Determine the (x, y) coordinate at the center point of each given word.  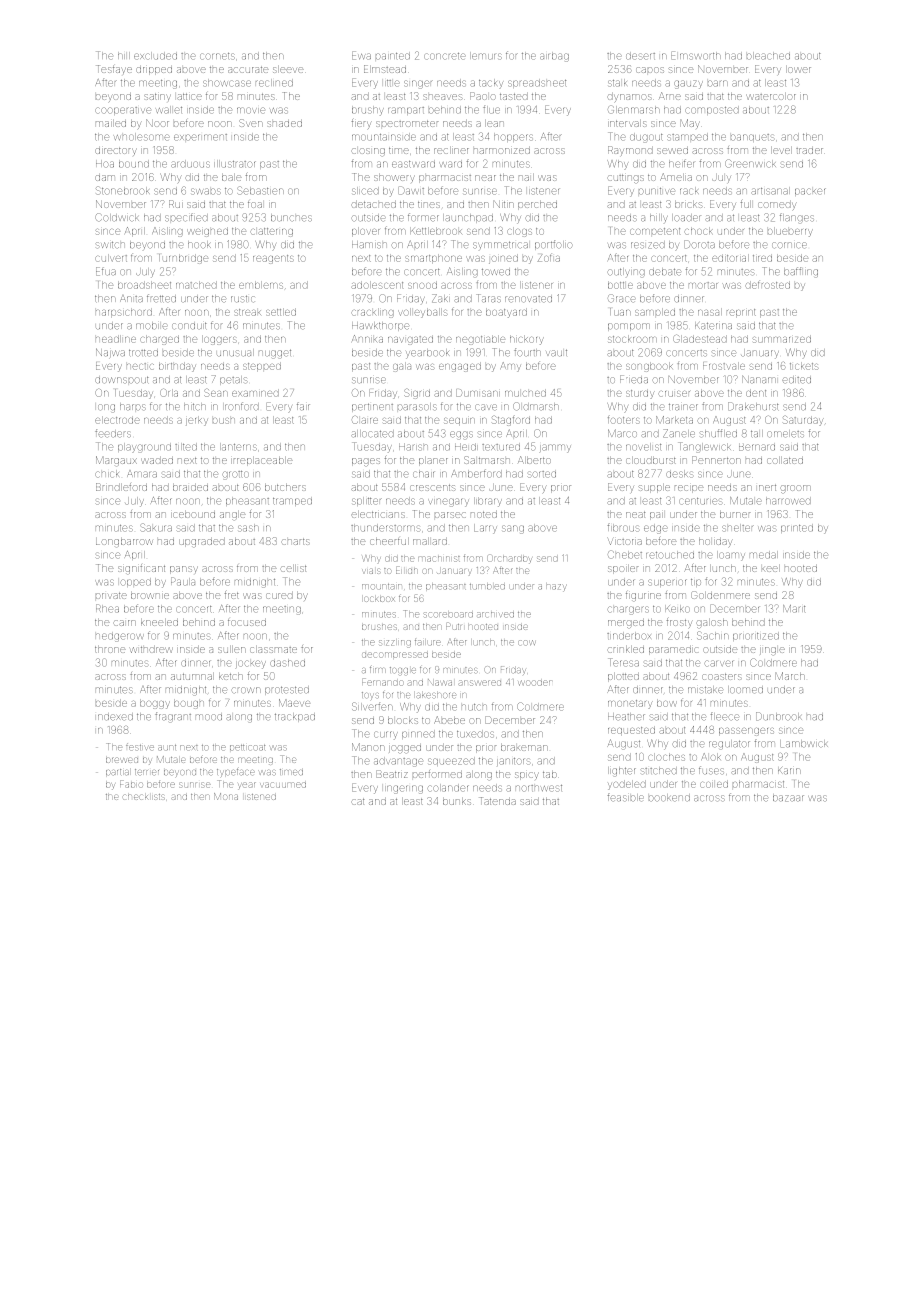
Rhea (107, 608)
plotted (623, 677)
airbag (554, 57)
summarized (782, 339)
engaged (460, 367)
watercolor (771, 96)
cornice (789, 245)
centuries (700, 501)
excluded (155, 56)
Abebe (449, 720)
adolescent (377, 285)
